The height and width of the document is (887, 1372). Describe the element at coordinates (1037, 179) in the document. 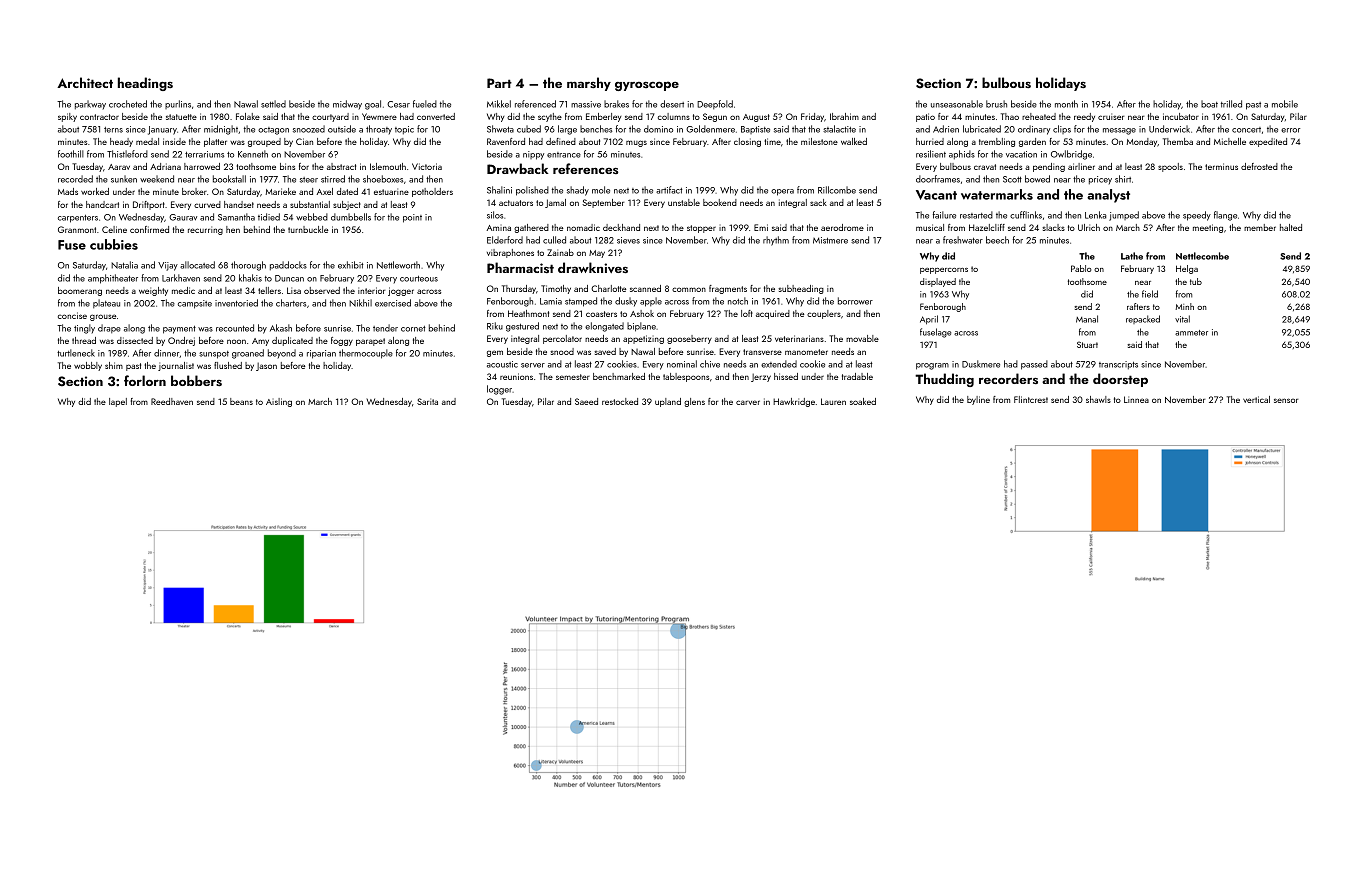

I see `bowed` at that location.
